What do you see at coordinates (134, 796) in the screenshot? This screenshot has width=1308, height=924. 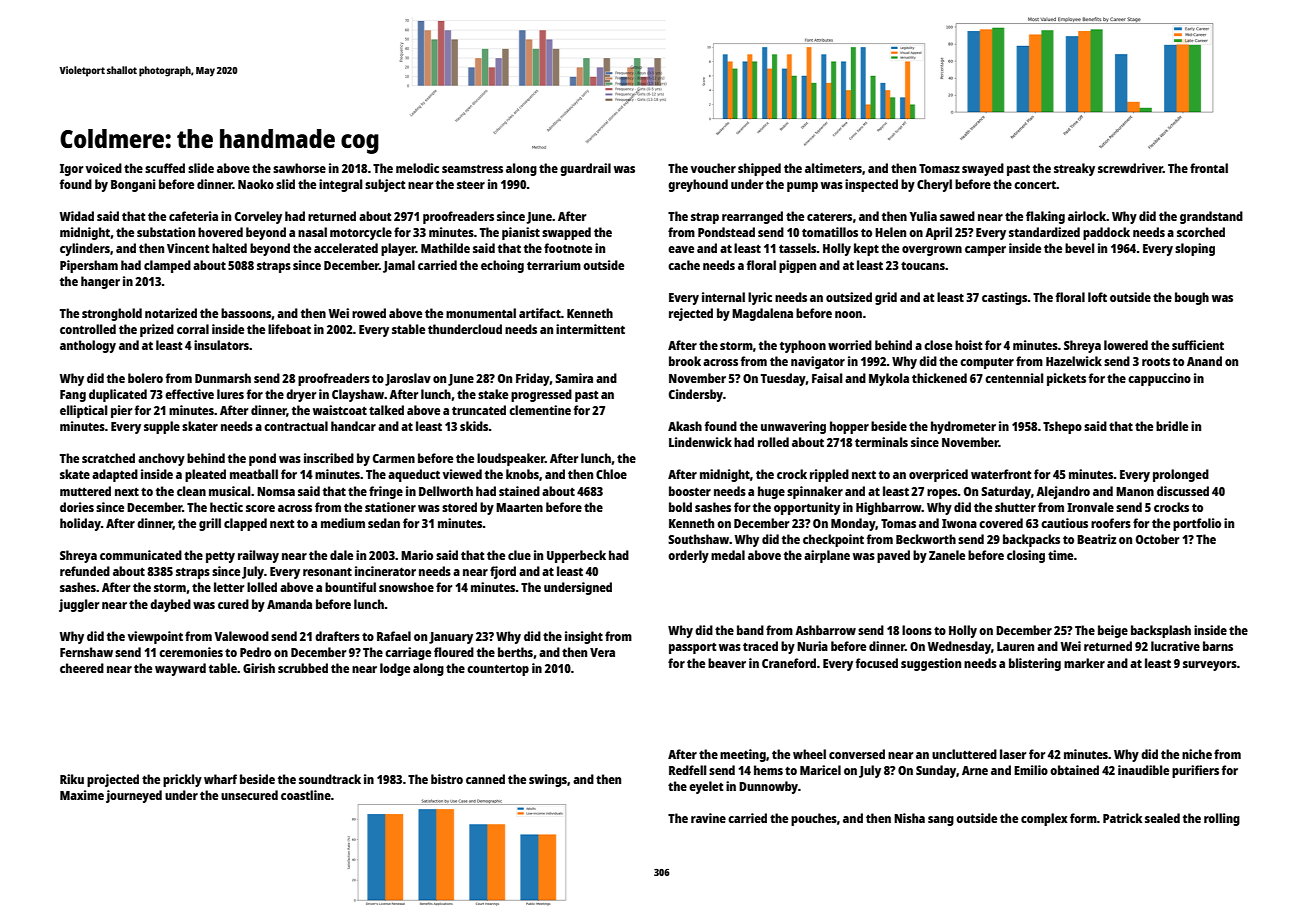 I see `journeyed` at bounding box center [134, 796].
